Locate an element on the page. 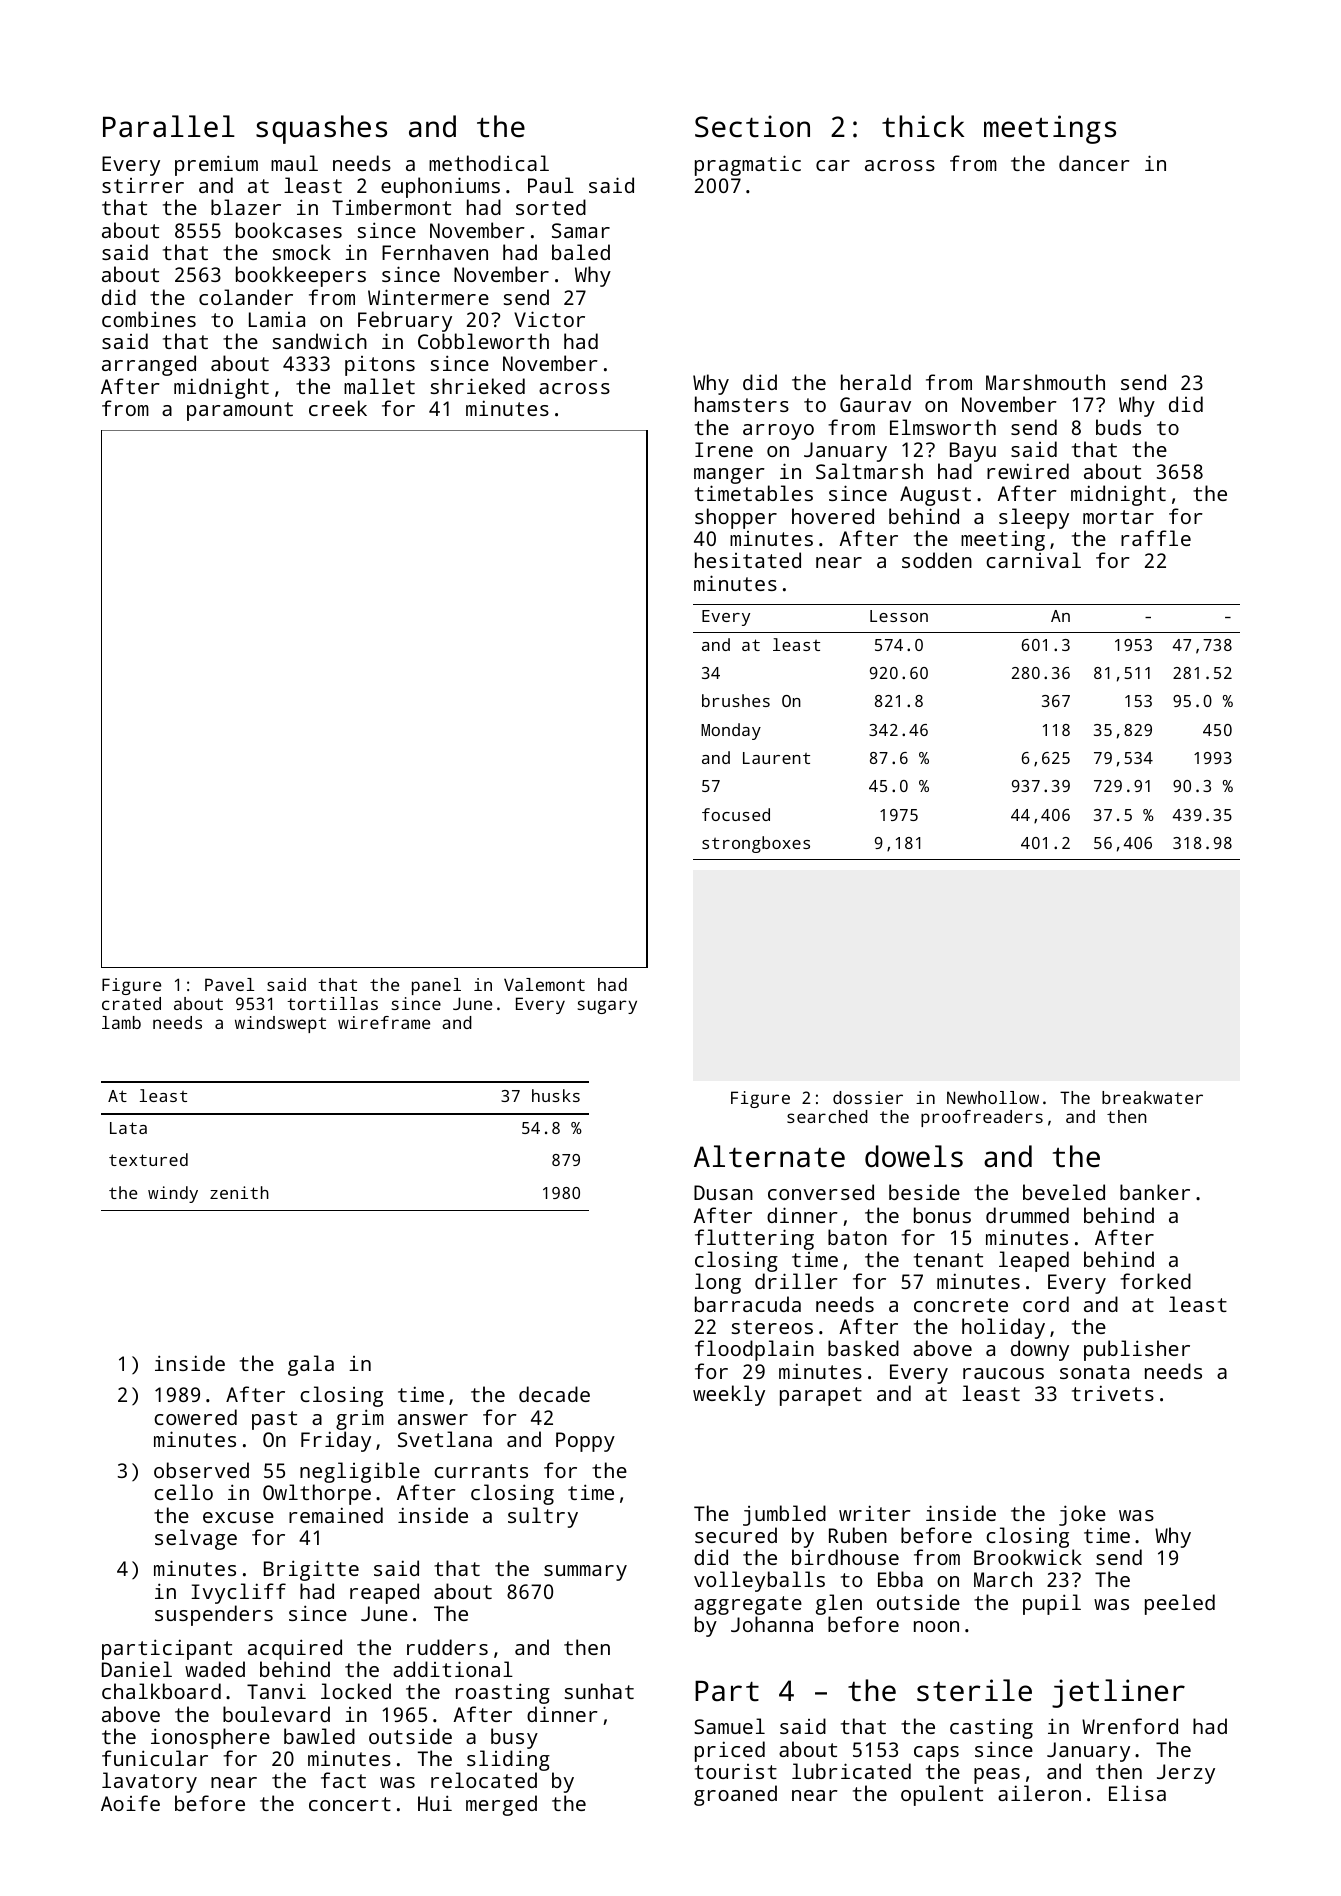 This page has height=1896, width=1341. buds is located at coordinates (1118, 427).
